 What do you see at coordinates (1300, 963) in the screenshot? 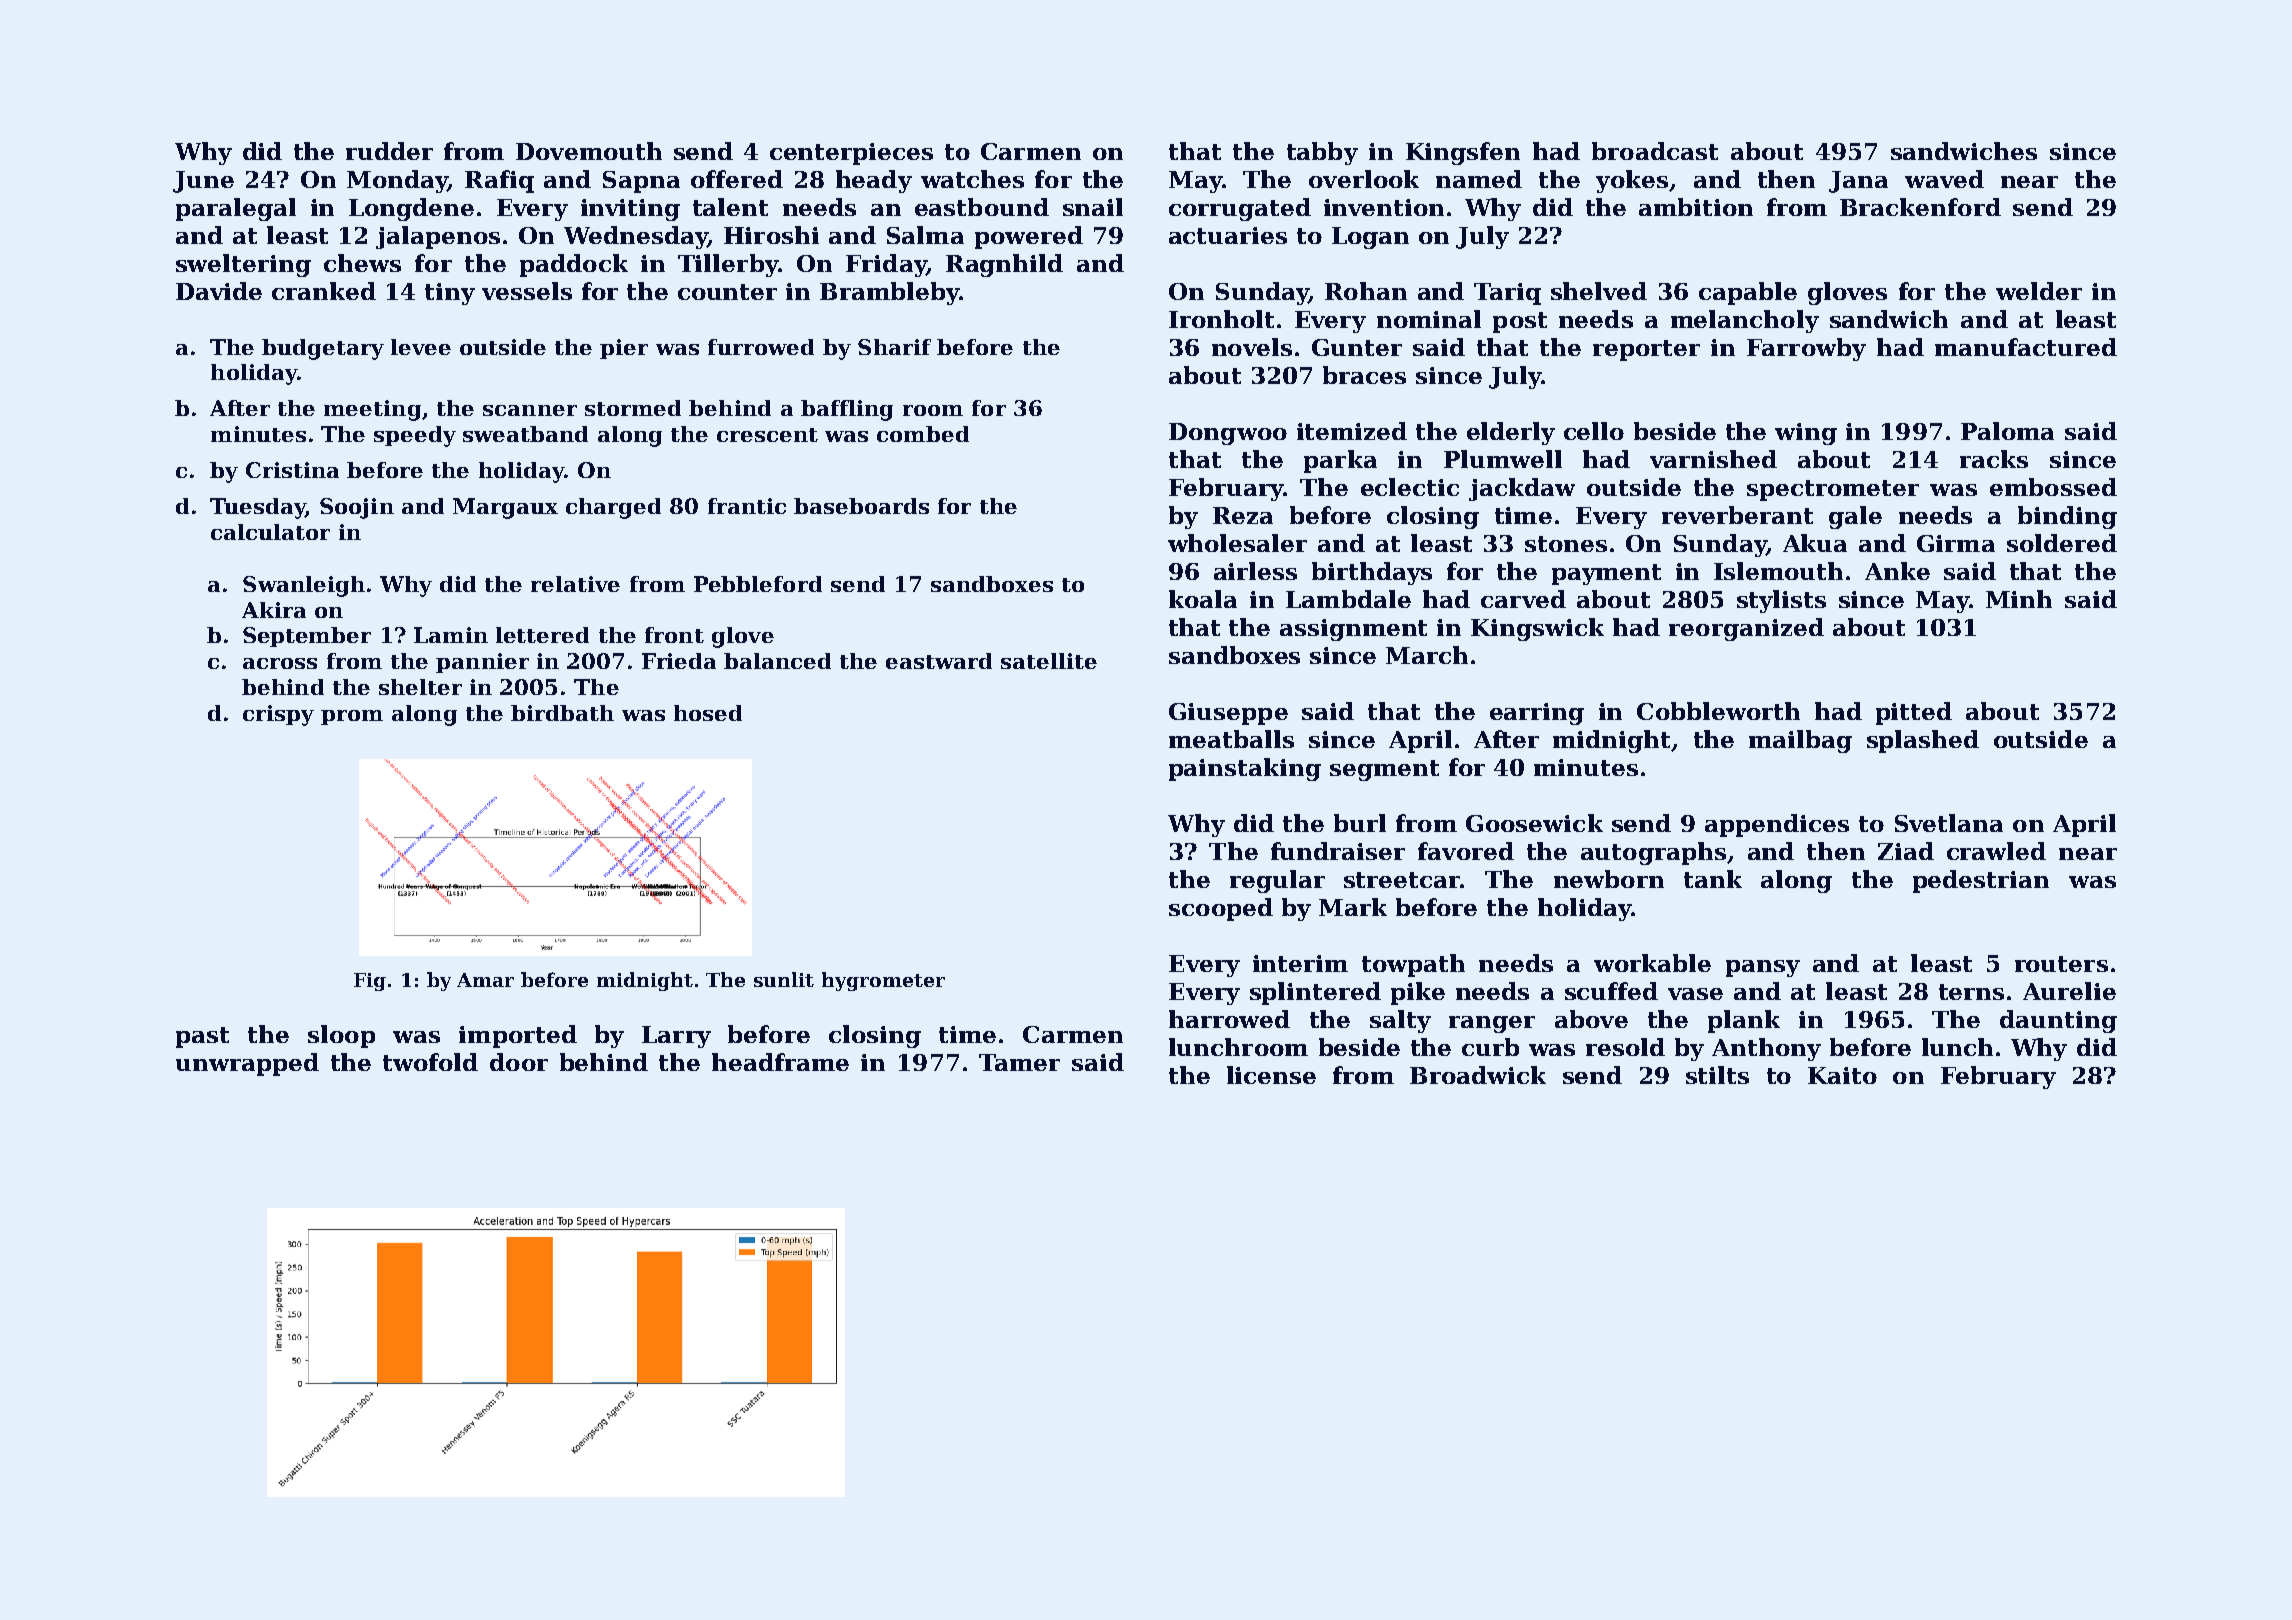
I see `interim` at bounding box center [1300, 963].
